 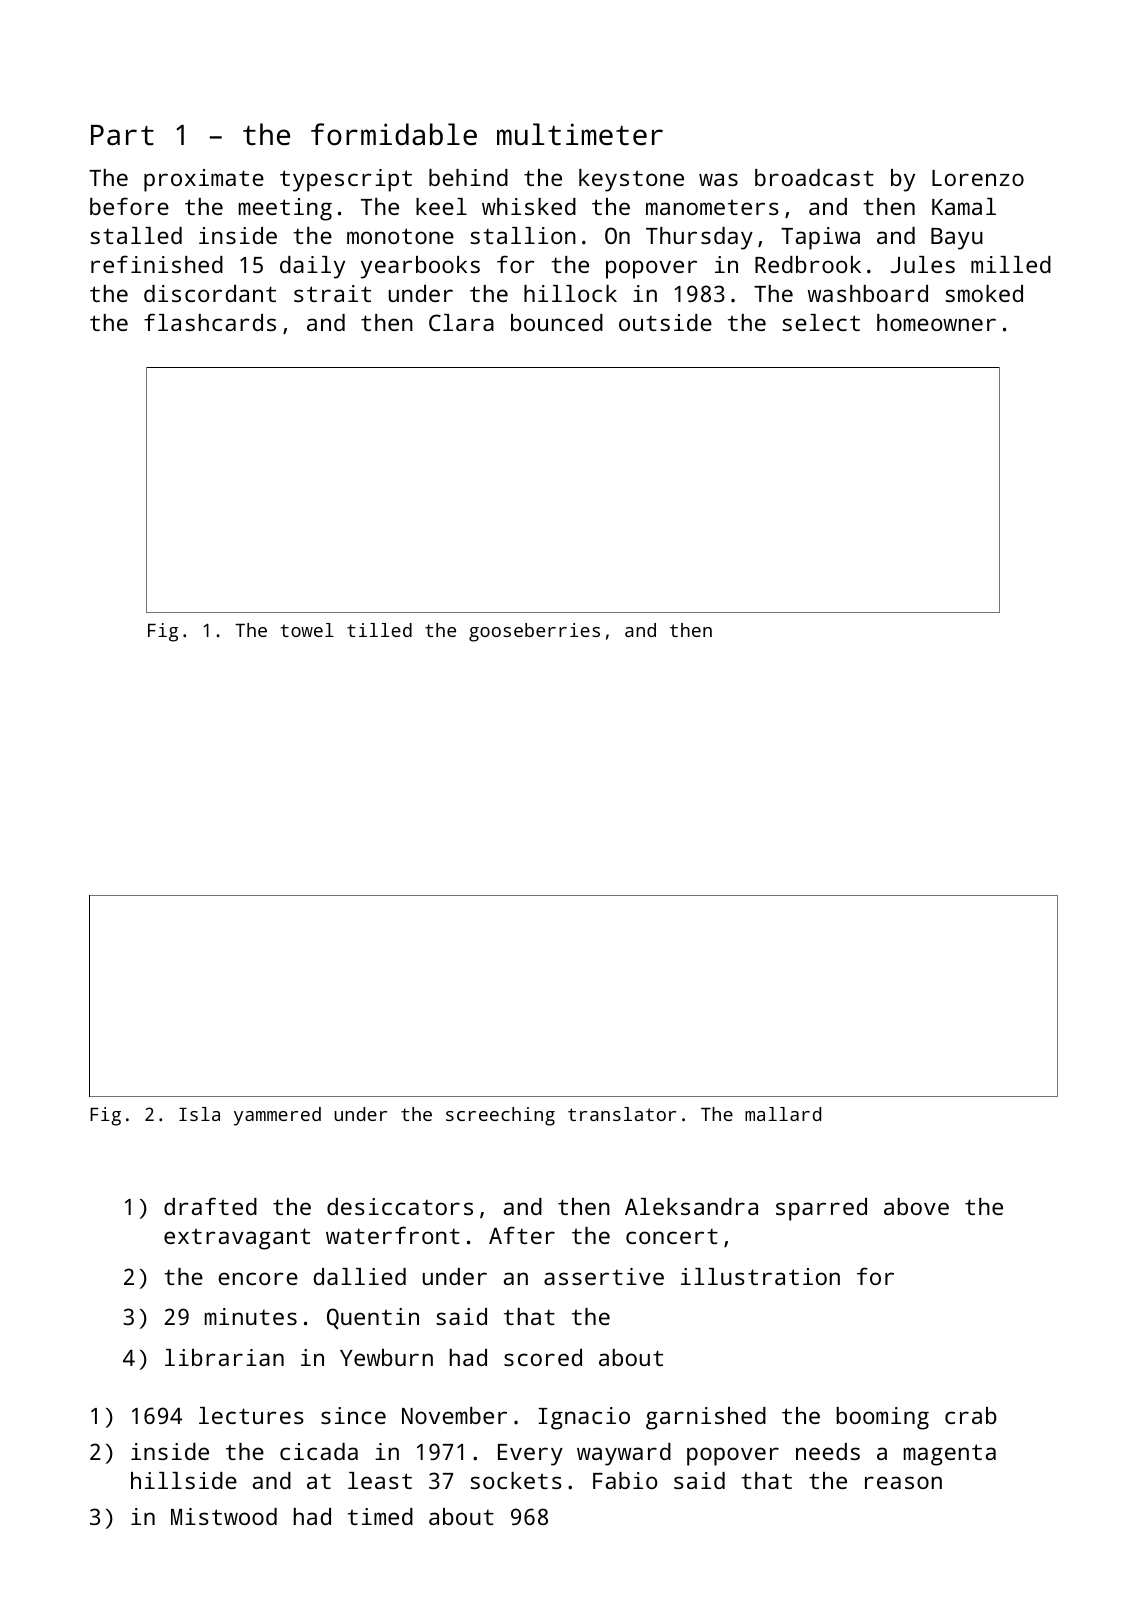 I want to click on translator, so click(x=622, y=1114).
